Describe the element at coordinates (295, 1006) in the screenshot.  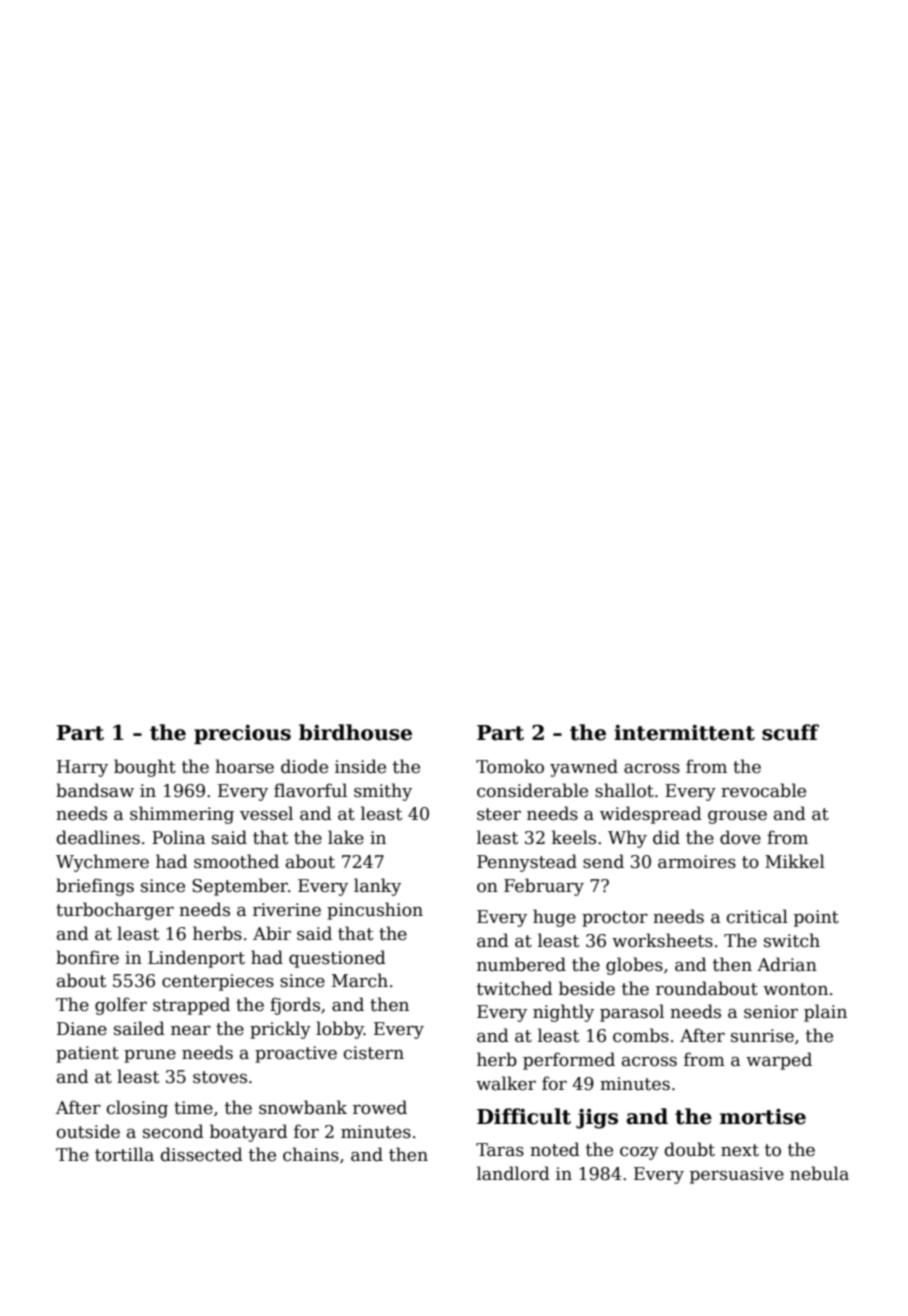
I see `fjords` at that location.
